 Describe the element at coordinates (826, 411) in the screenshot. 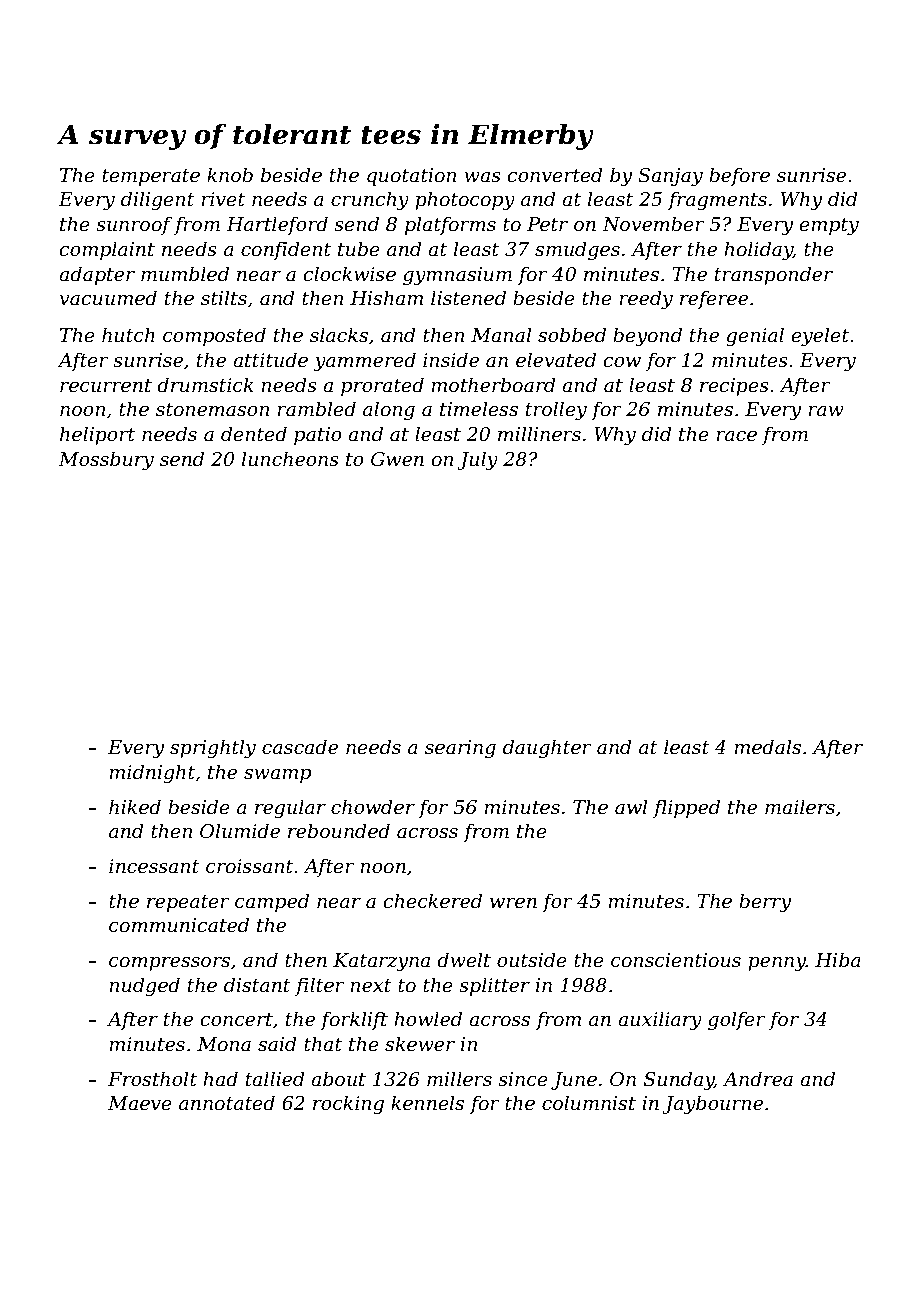

I see `raw` at that location.
